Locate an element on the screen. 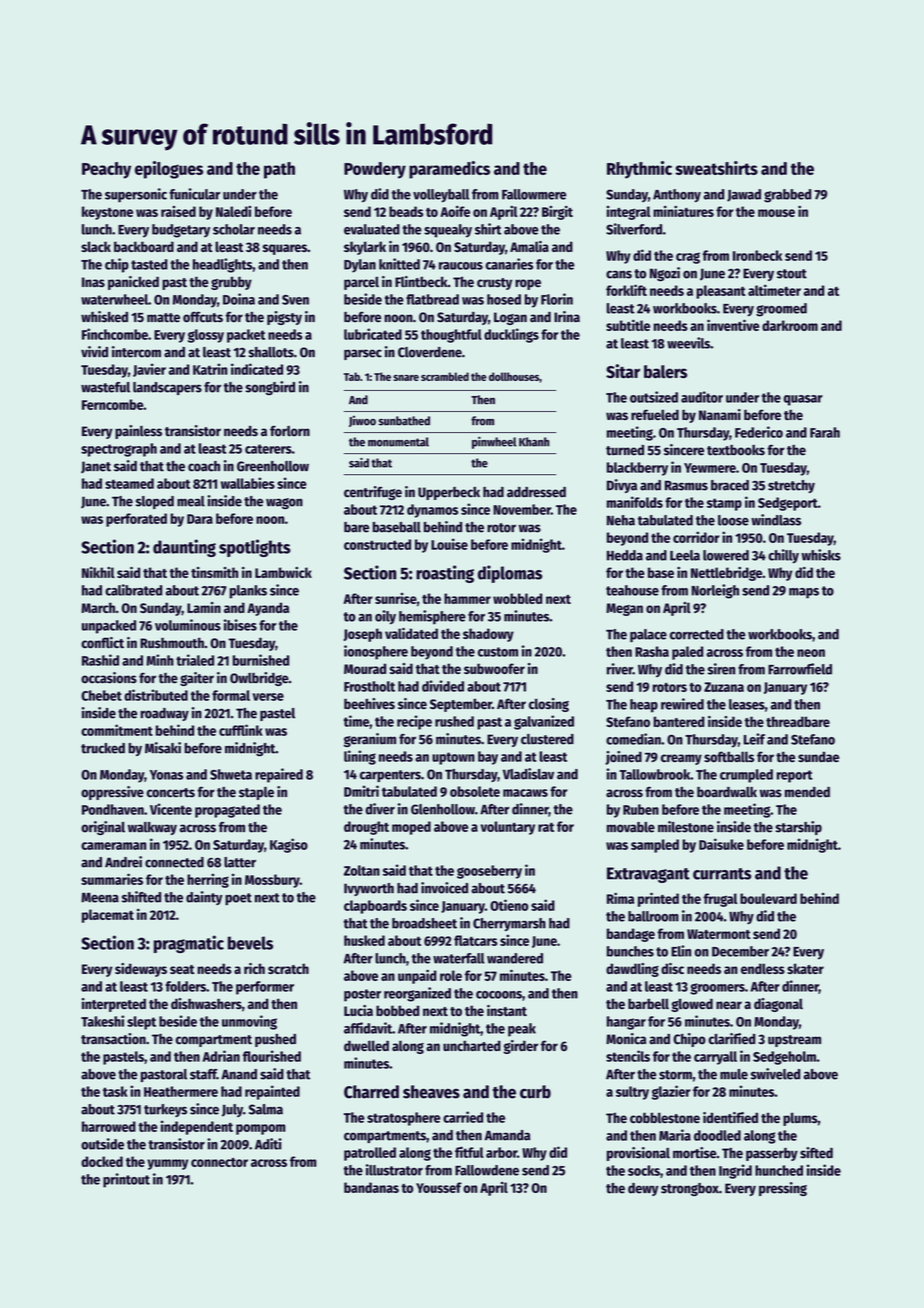 This screenshot has width=924, height=1308. movable is located at coordinates (631, 827).
